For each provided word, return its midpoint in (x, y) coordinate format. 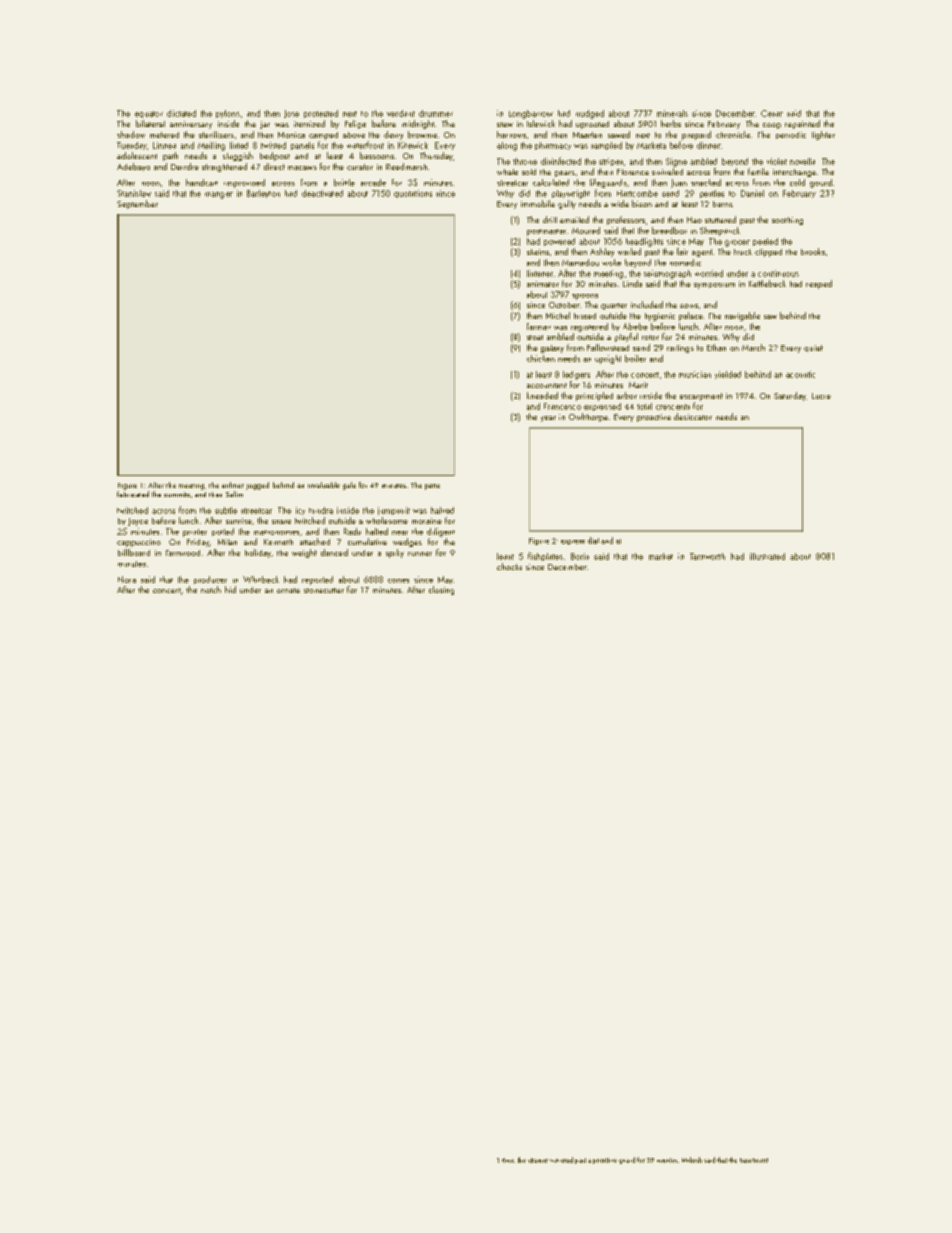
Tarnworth (707, 556)
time (508, 1160)
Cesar (772, 113)
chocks (509, 566)
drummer (436, 113)
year (548, 419)
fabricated (133, 494)
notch (211, 589)
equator (149, 114)
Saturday (790, 396)
